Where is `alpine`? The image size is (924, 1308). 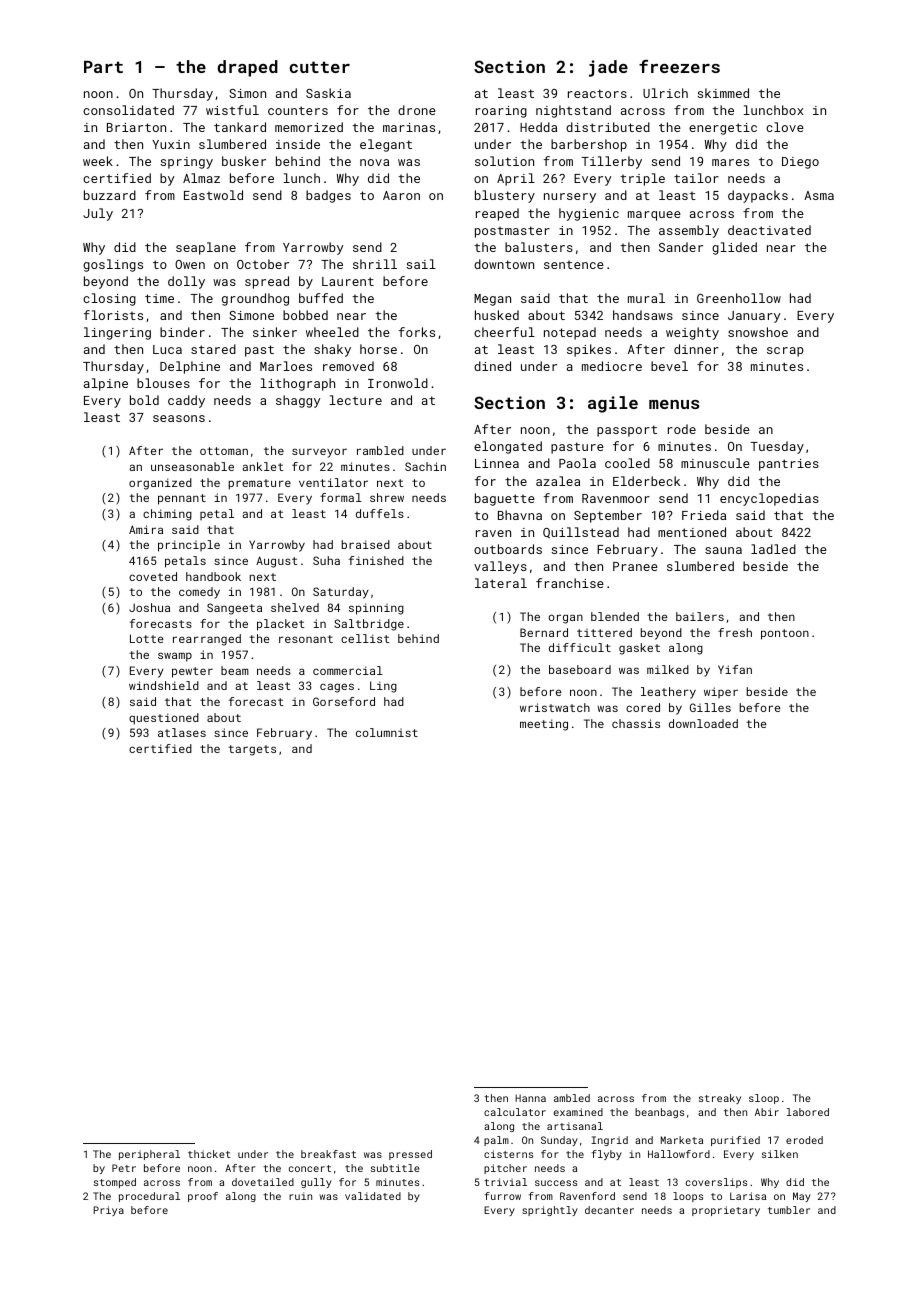
alpine is located at coordinates (106, 384).
